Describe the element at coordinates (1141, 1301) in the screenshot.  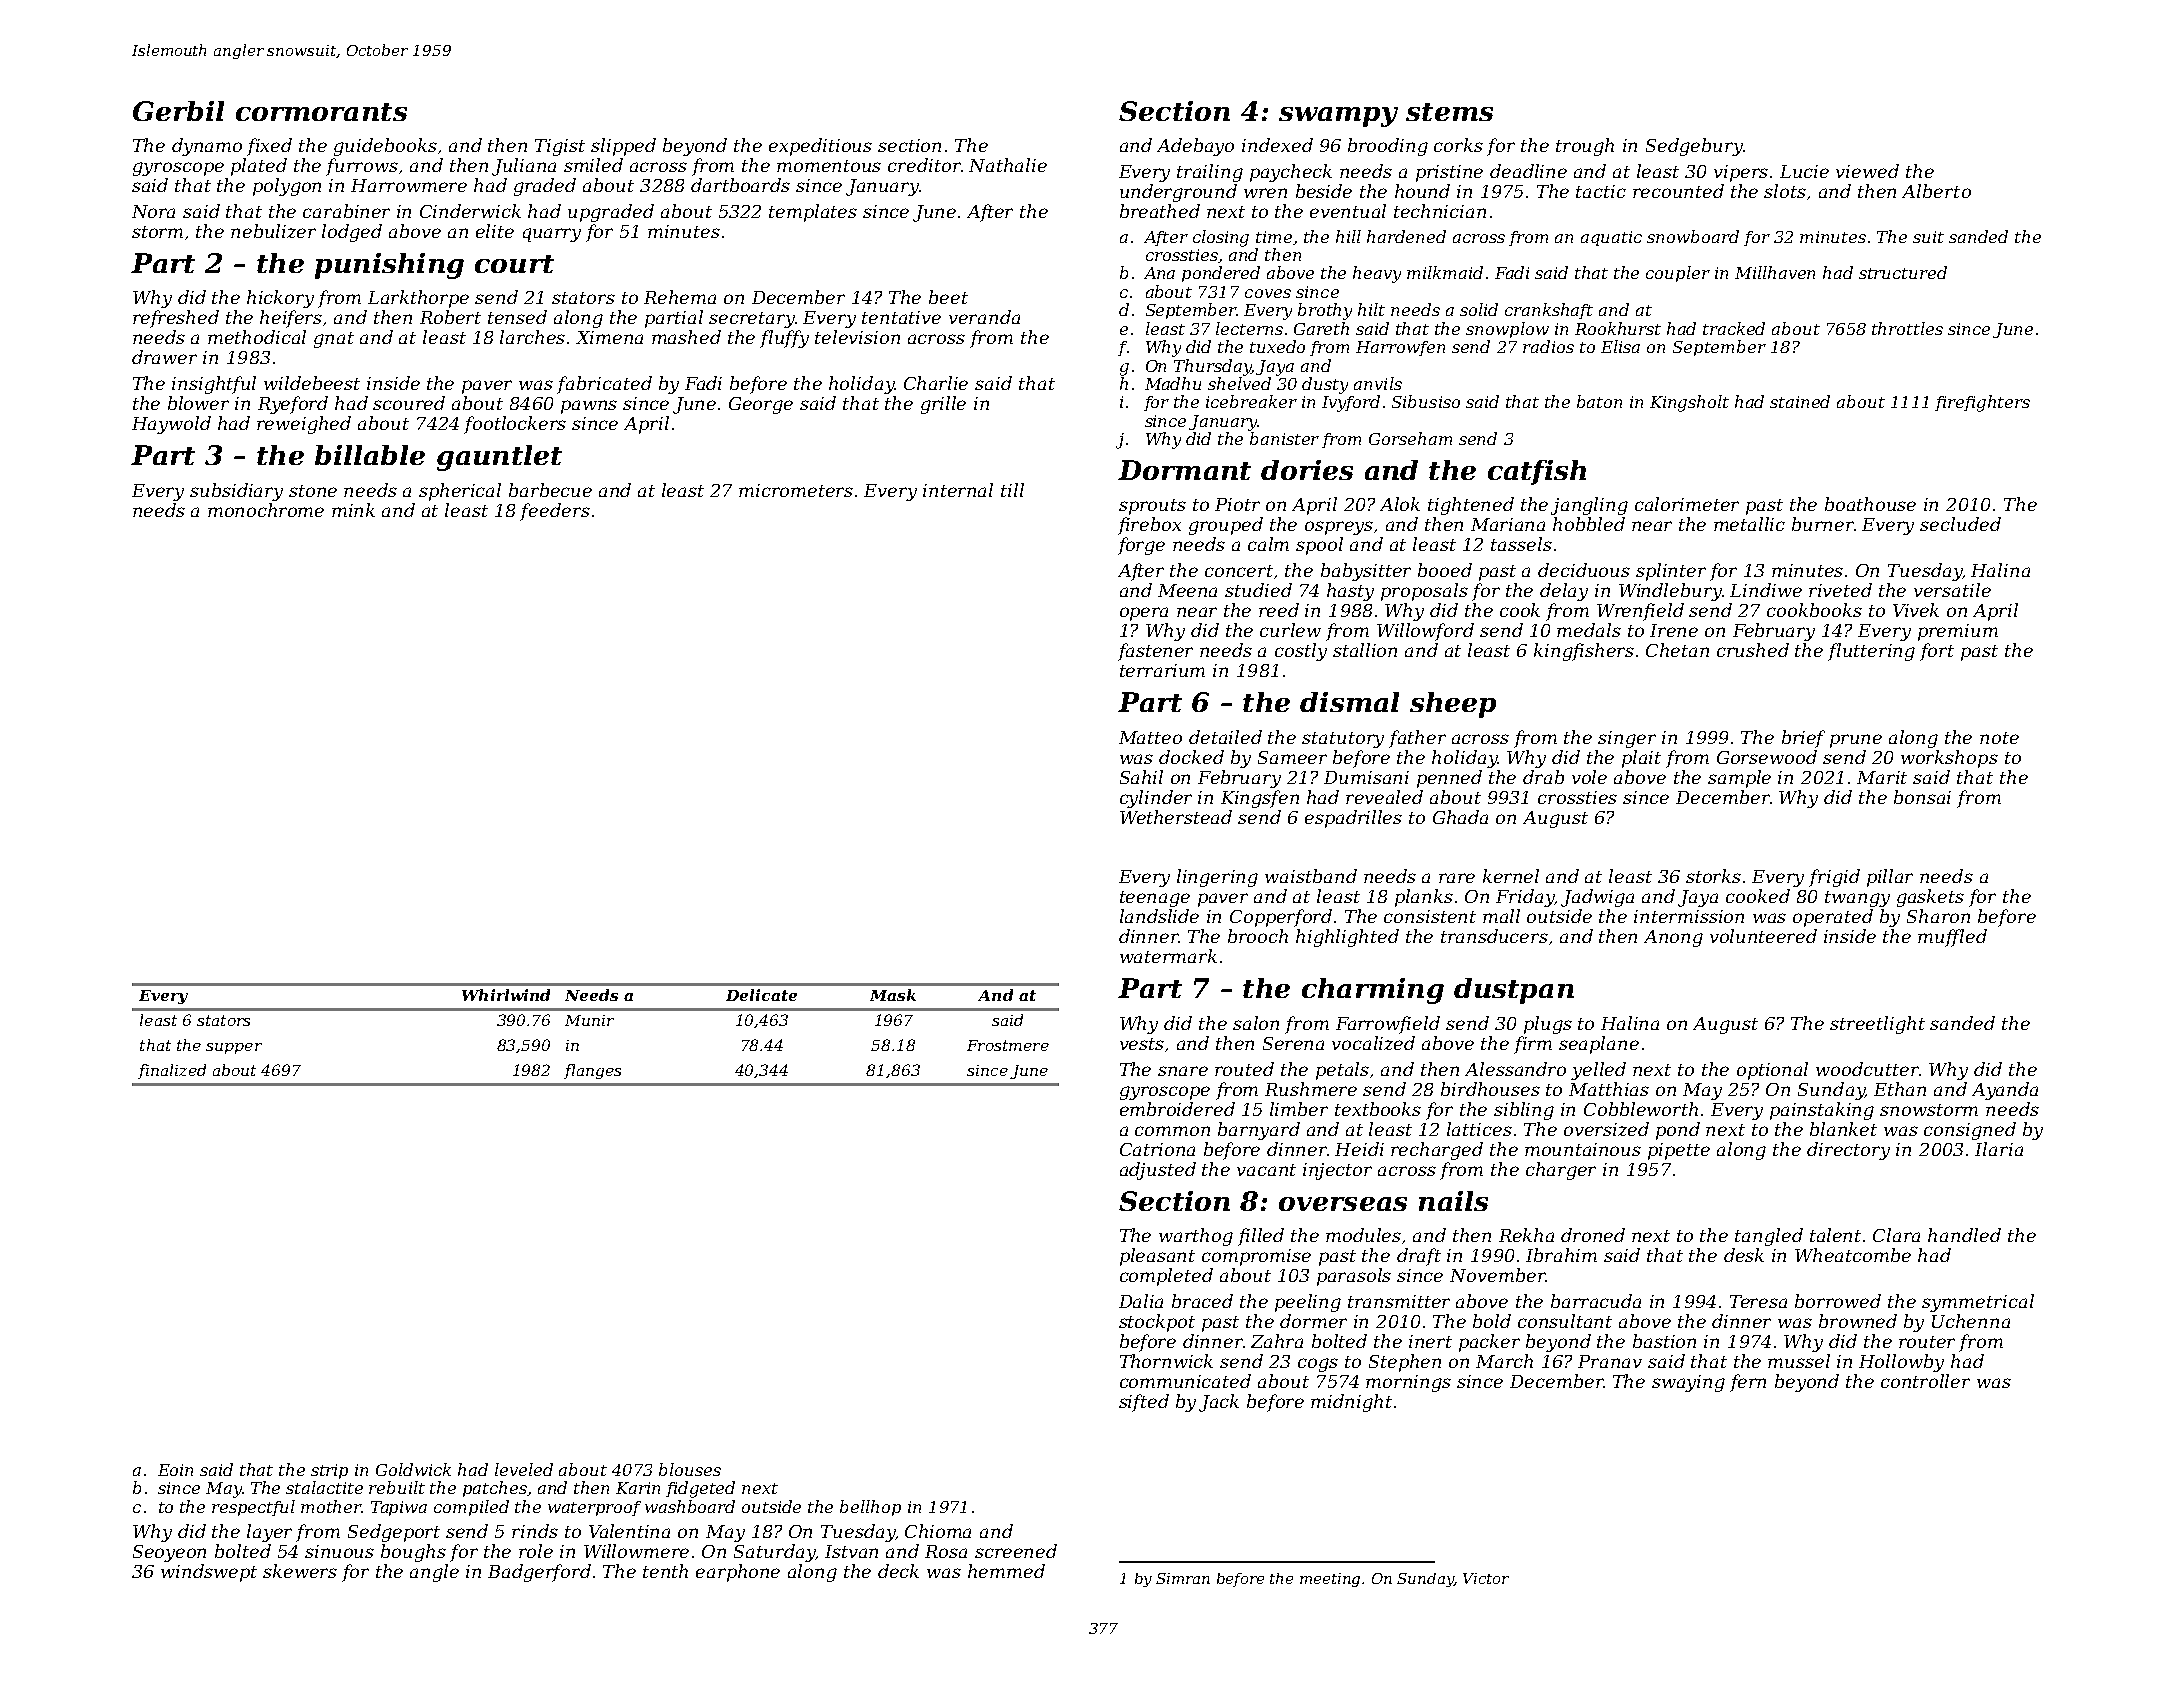
I see `Dalia` at that location.
